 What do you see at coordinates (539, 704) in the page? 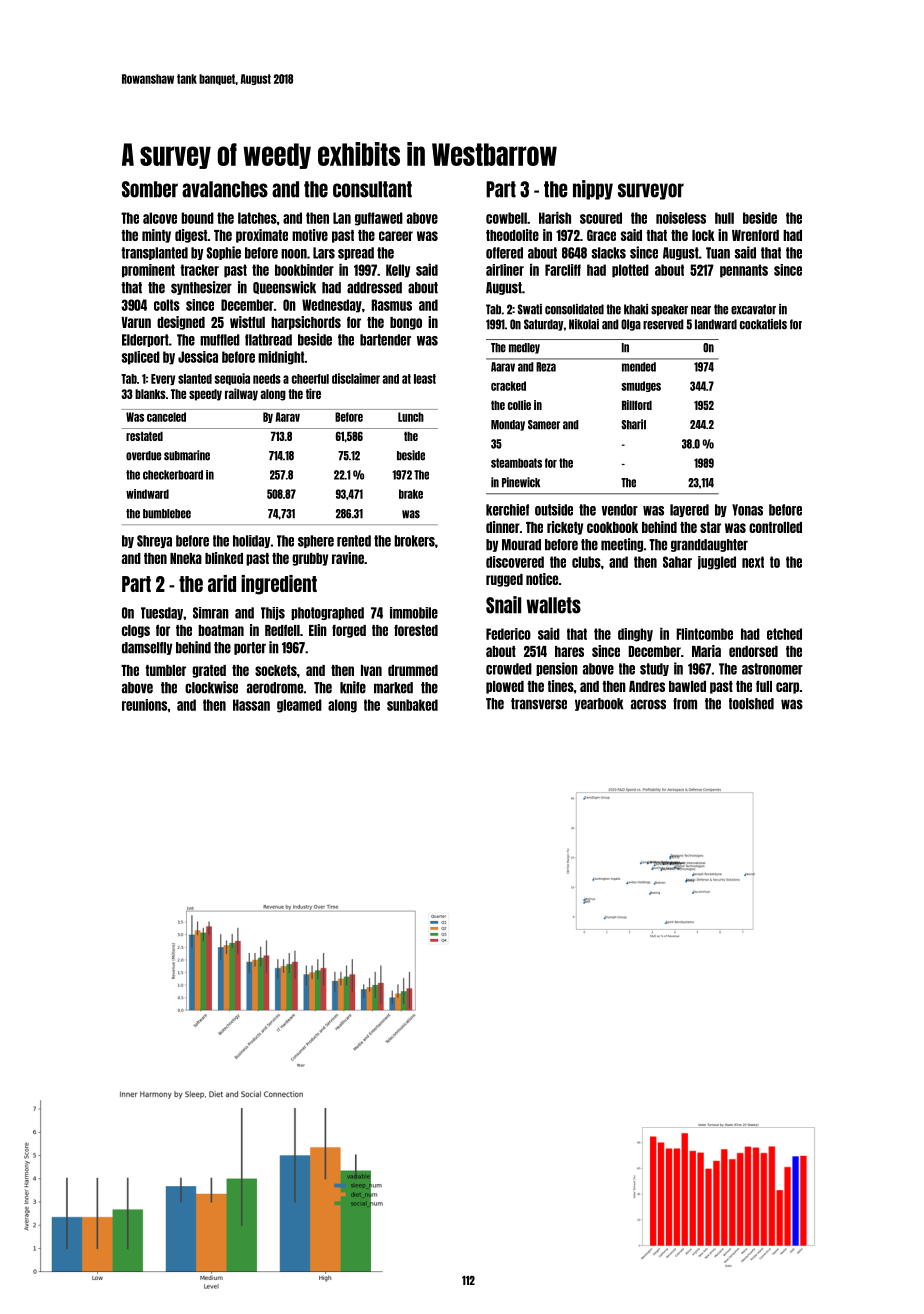
I see `transverse` at bounding box center [539, 704].
